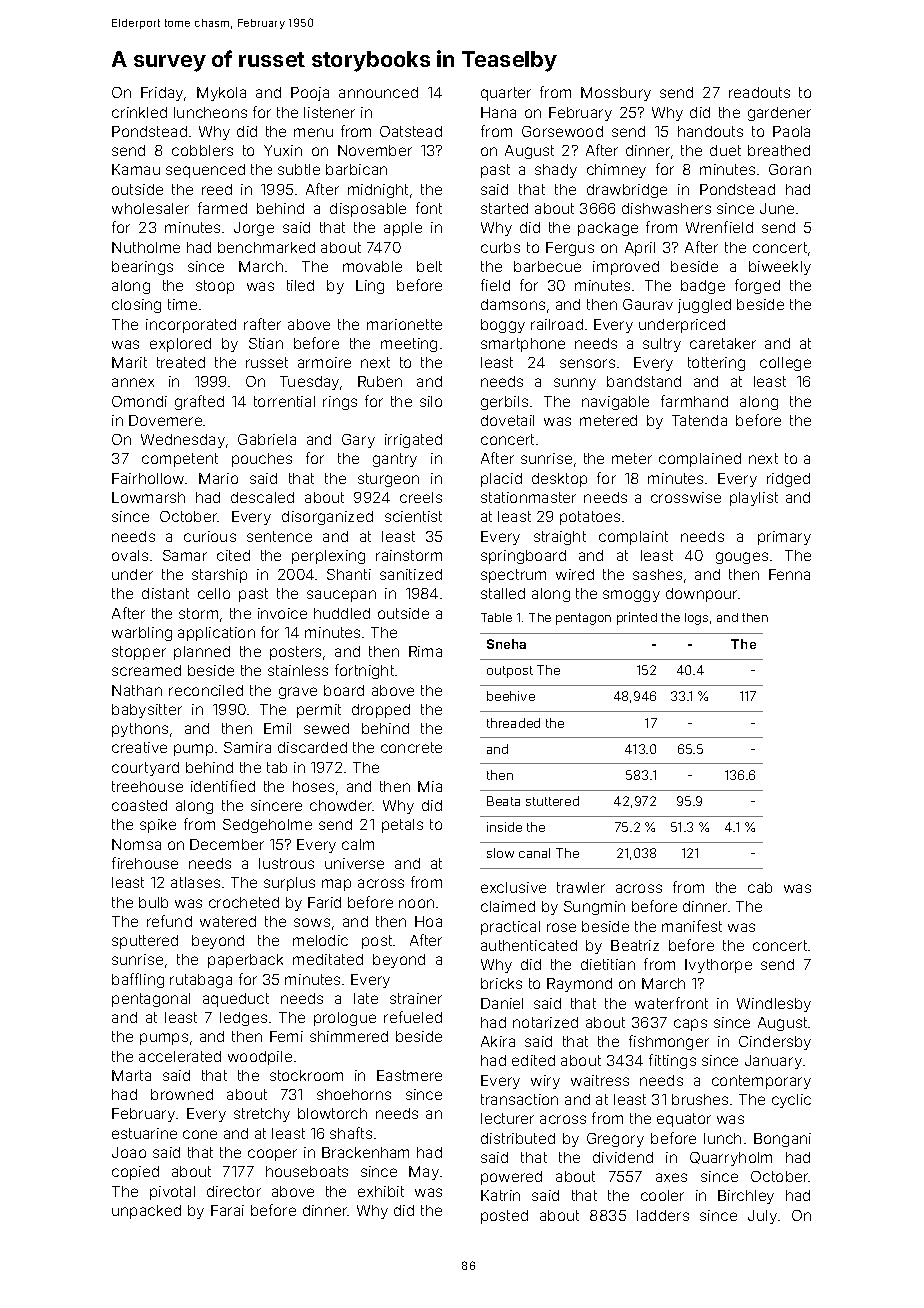 The width and height of the screenshot is (924, 1308). I want to click on January, so click(773, 1062).
